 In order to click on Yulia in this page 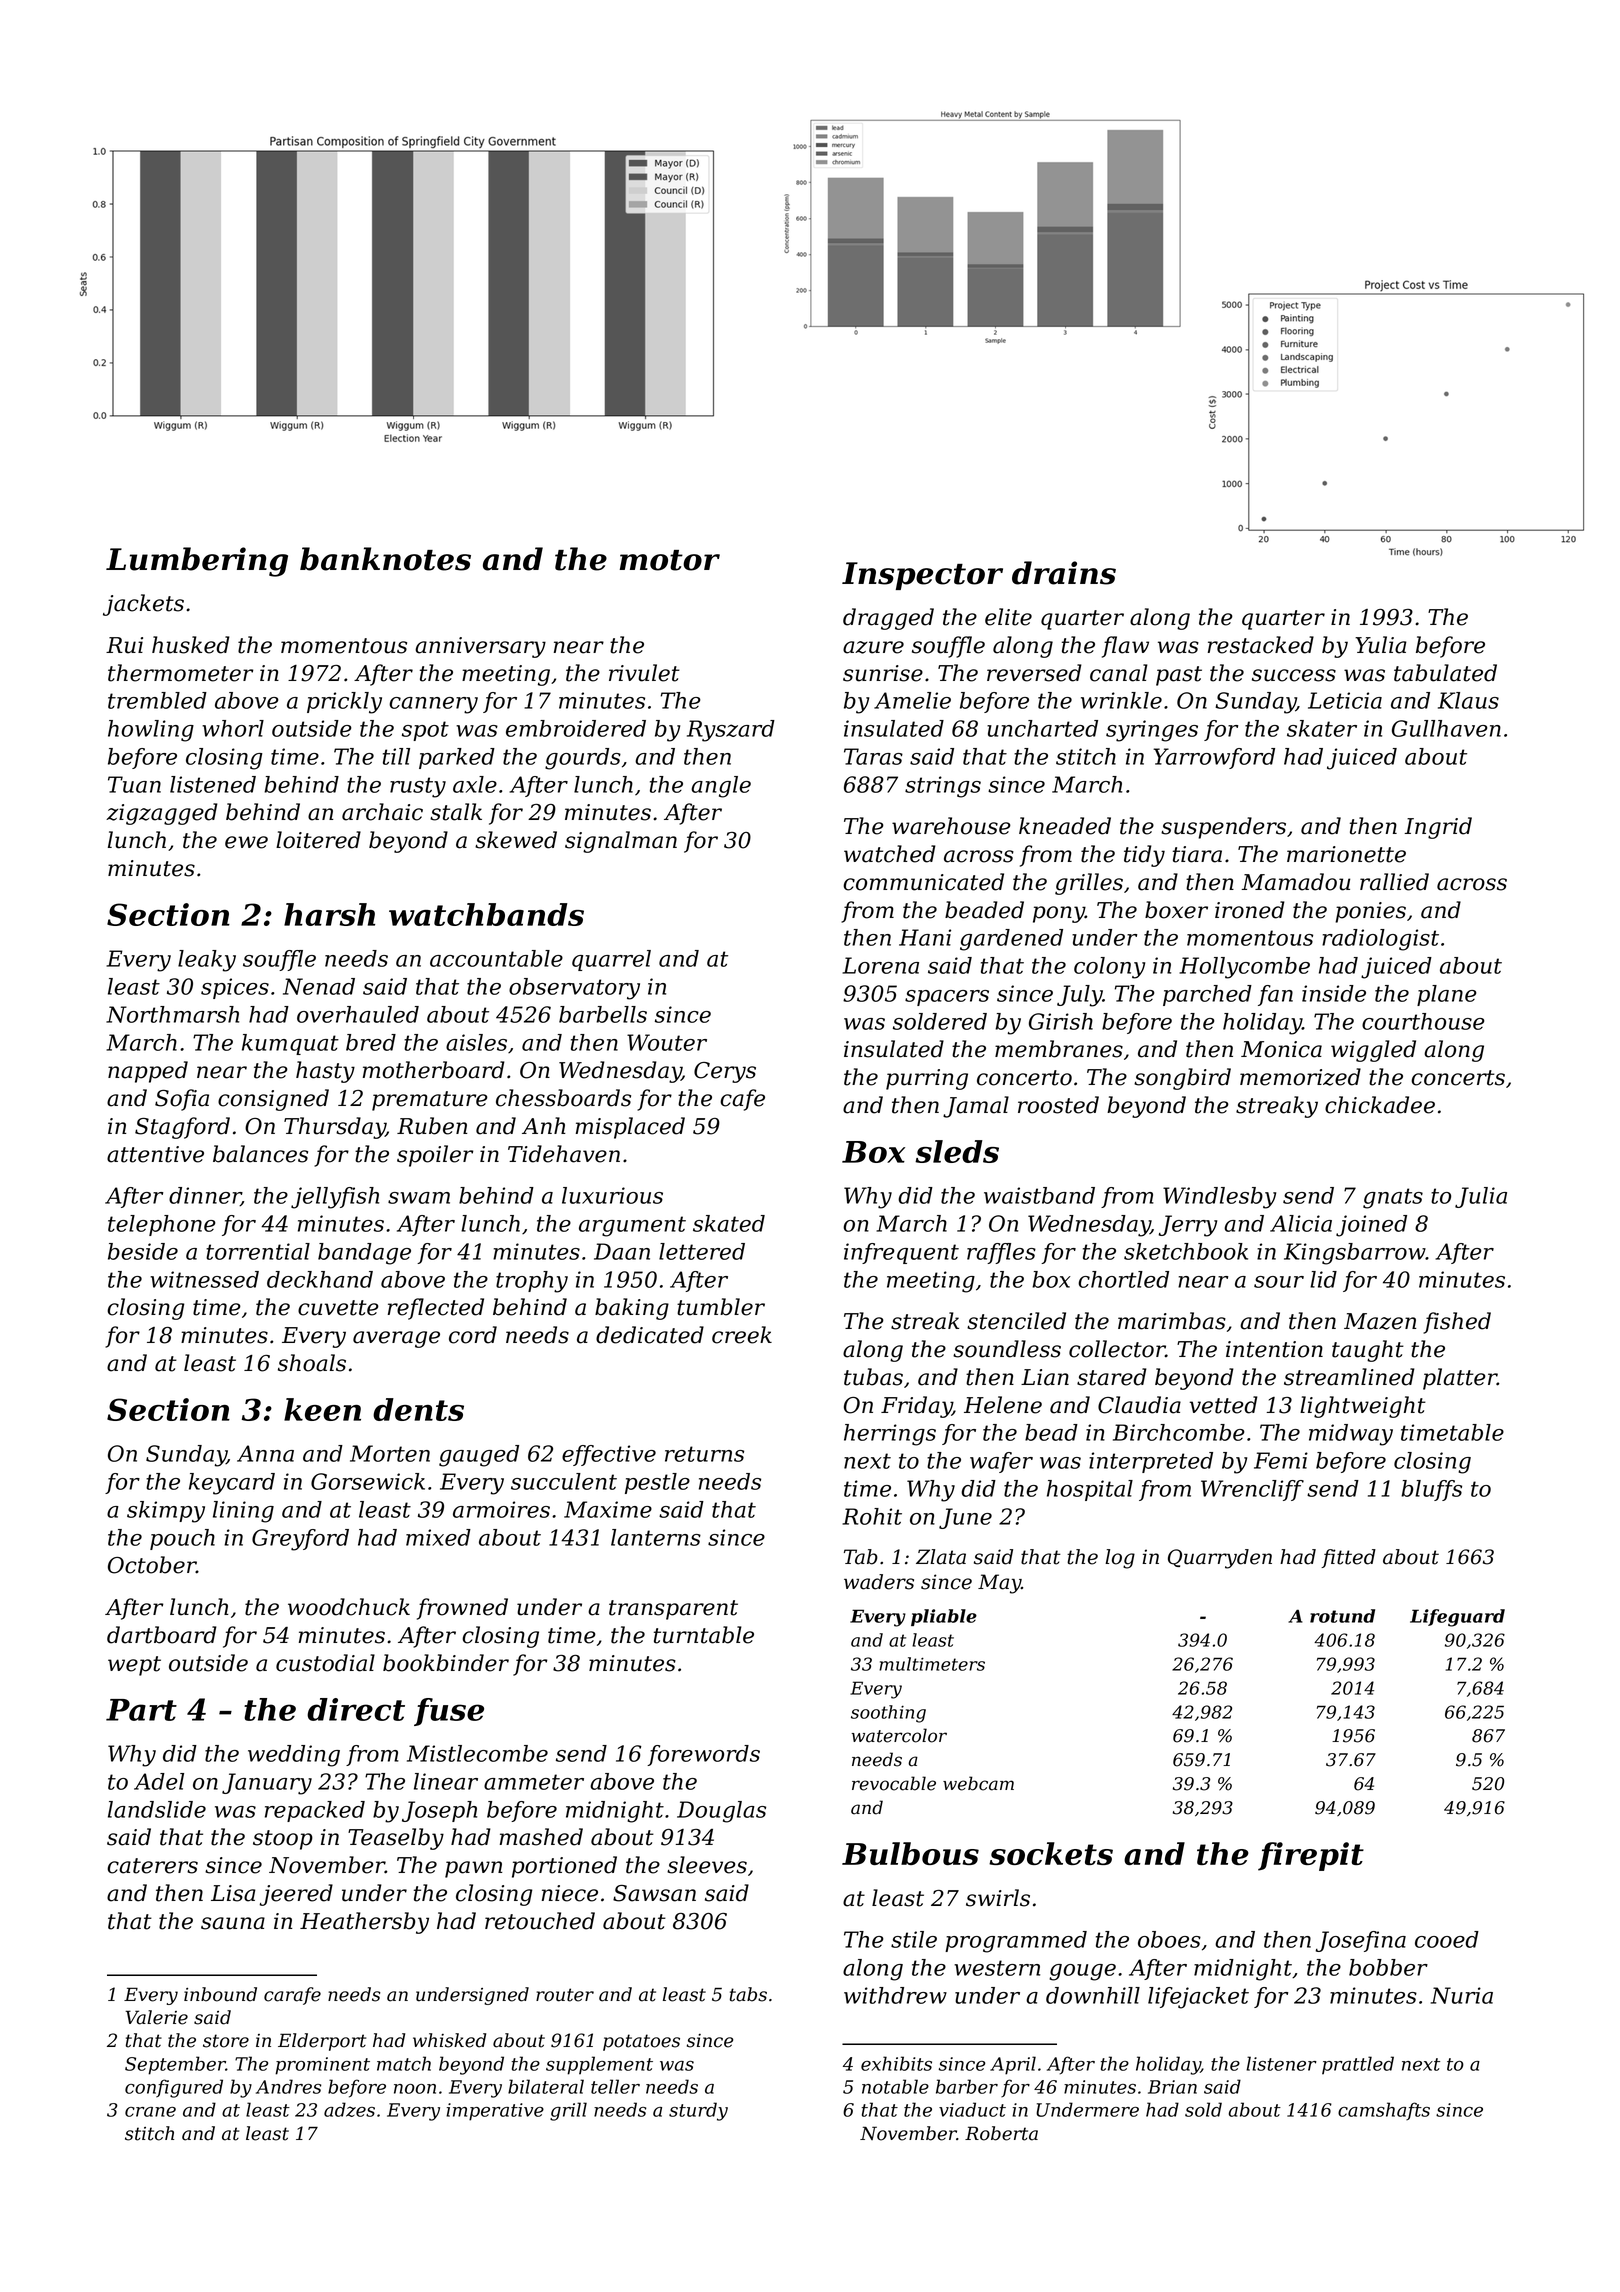, I will do `click(1381, 645)`.
